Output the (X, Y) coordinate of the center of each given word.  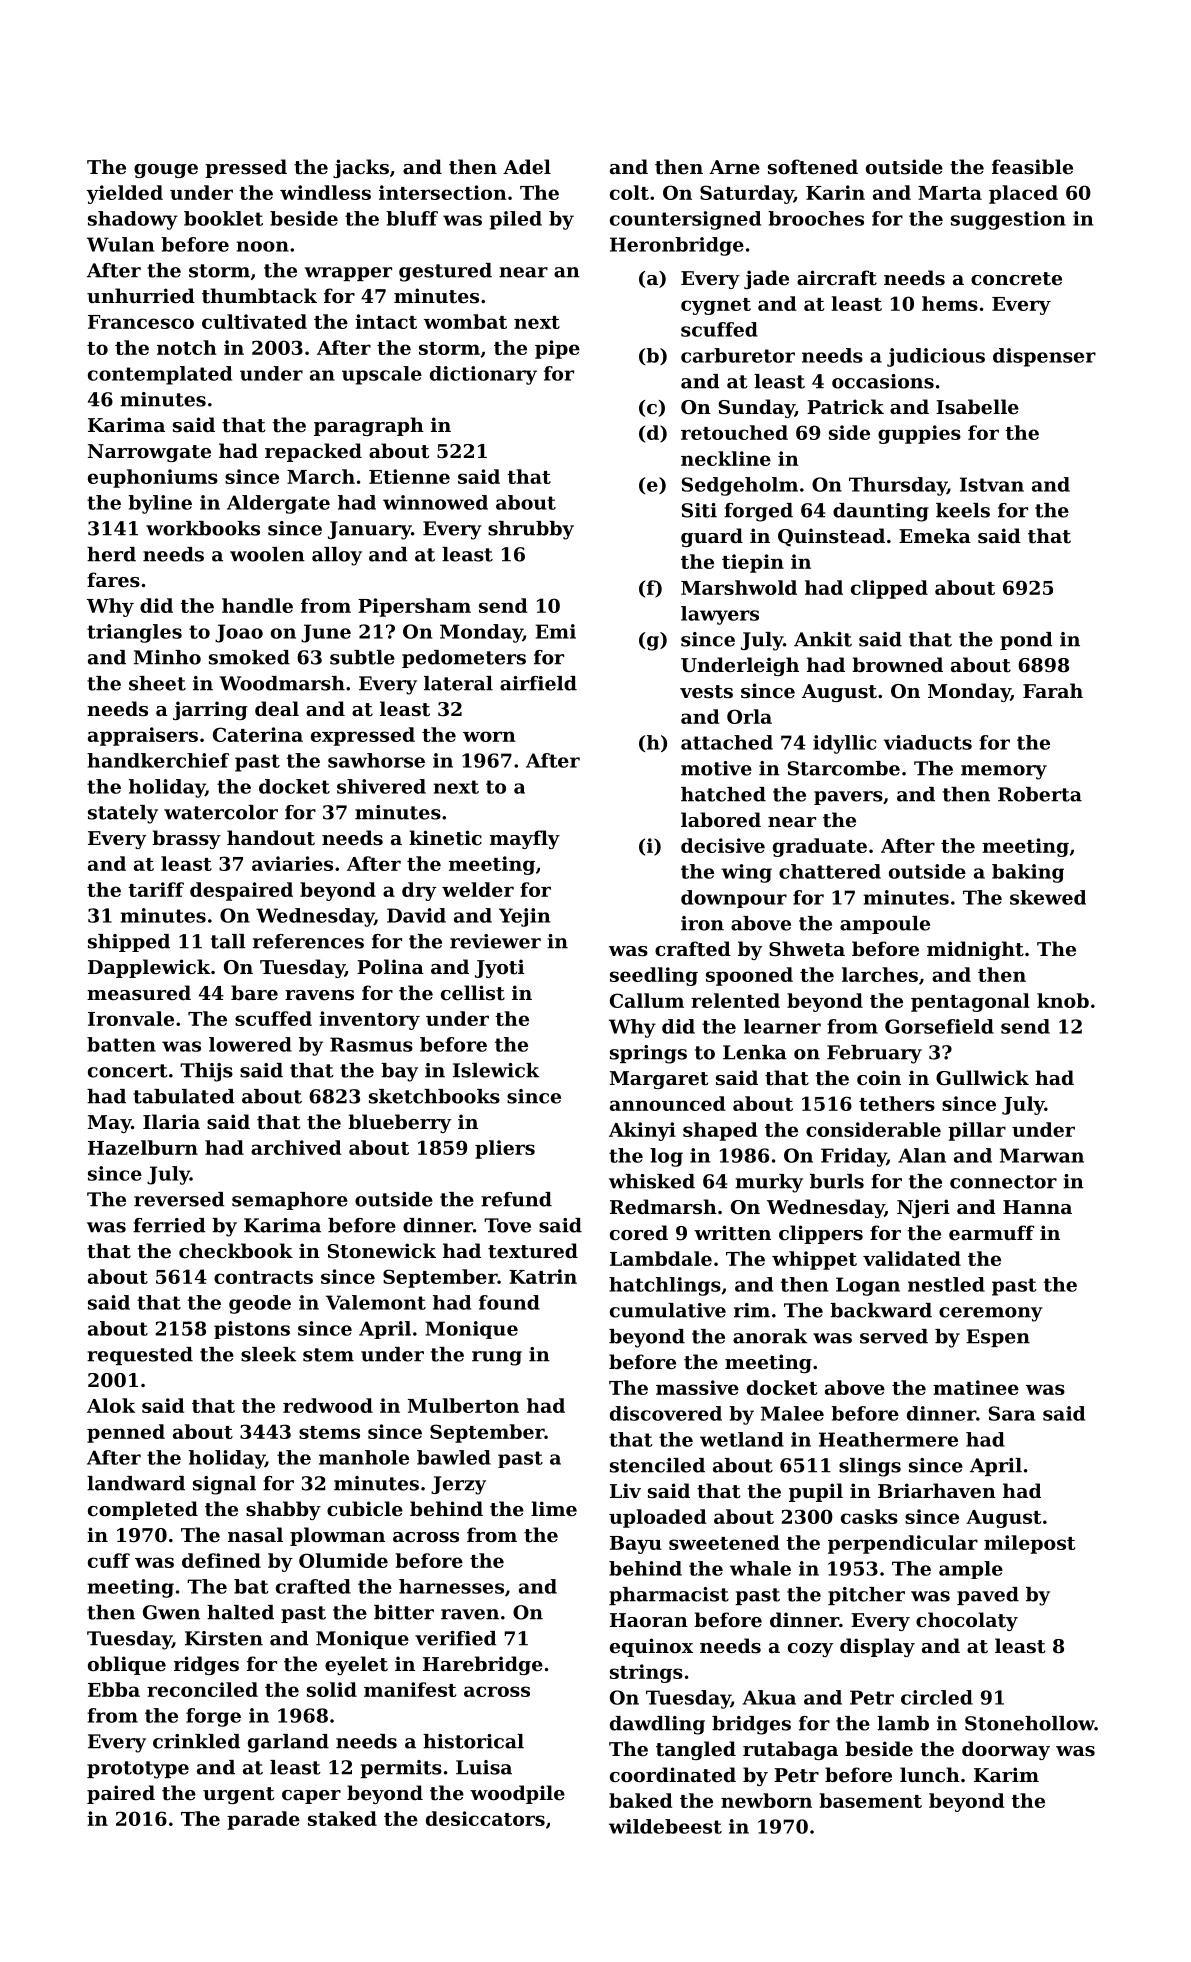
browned (897, 664)
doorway (1006, 1750)
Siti (699, 510)
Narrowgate (149, 453)
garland (288, 1743)
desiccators (485, 1818)
